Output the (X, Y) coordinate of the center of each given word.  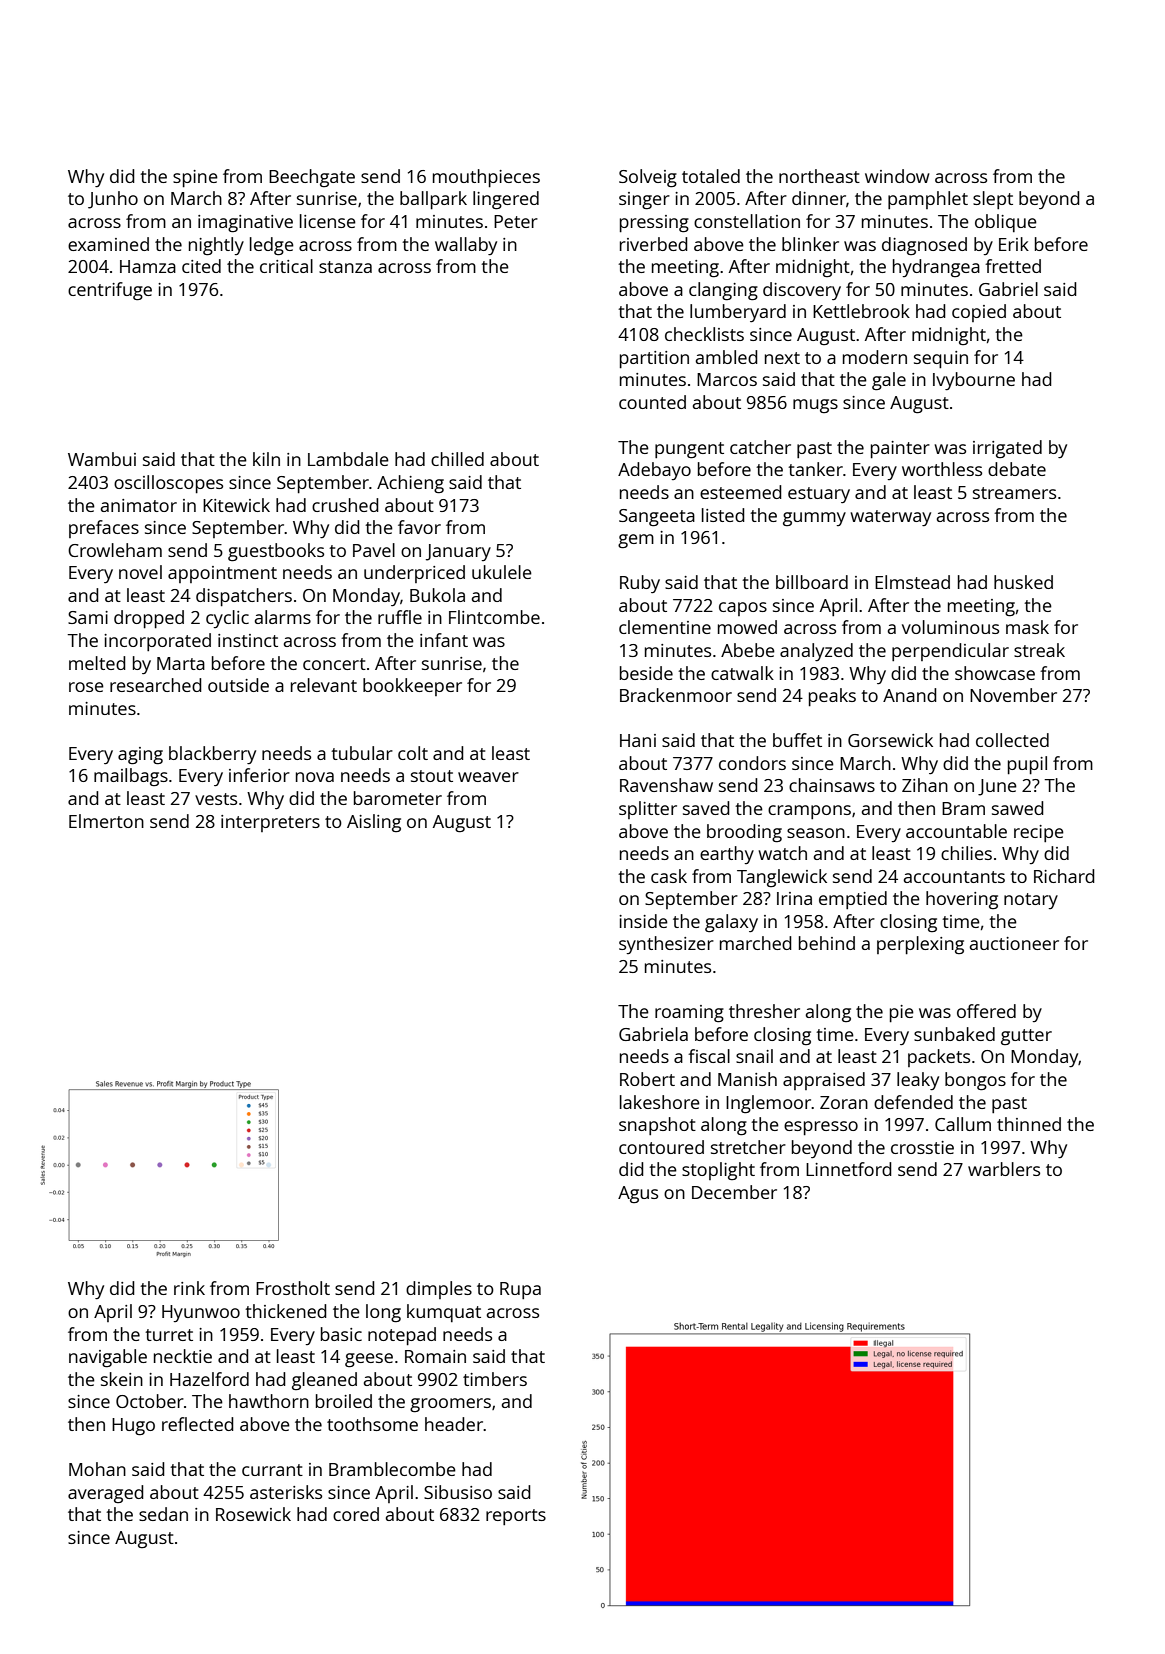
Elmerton (106, 821)
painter (900, 449)
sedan (163, 1514)
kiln (266, 459)
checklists (704, 334)
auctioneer (1014, 943)
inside (643, 921)
